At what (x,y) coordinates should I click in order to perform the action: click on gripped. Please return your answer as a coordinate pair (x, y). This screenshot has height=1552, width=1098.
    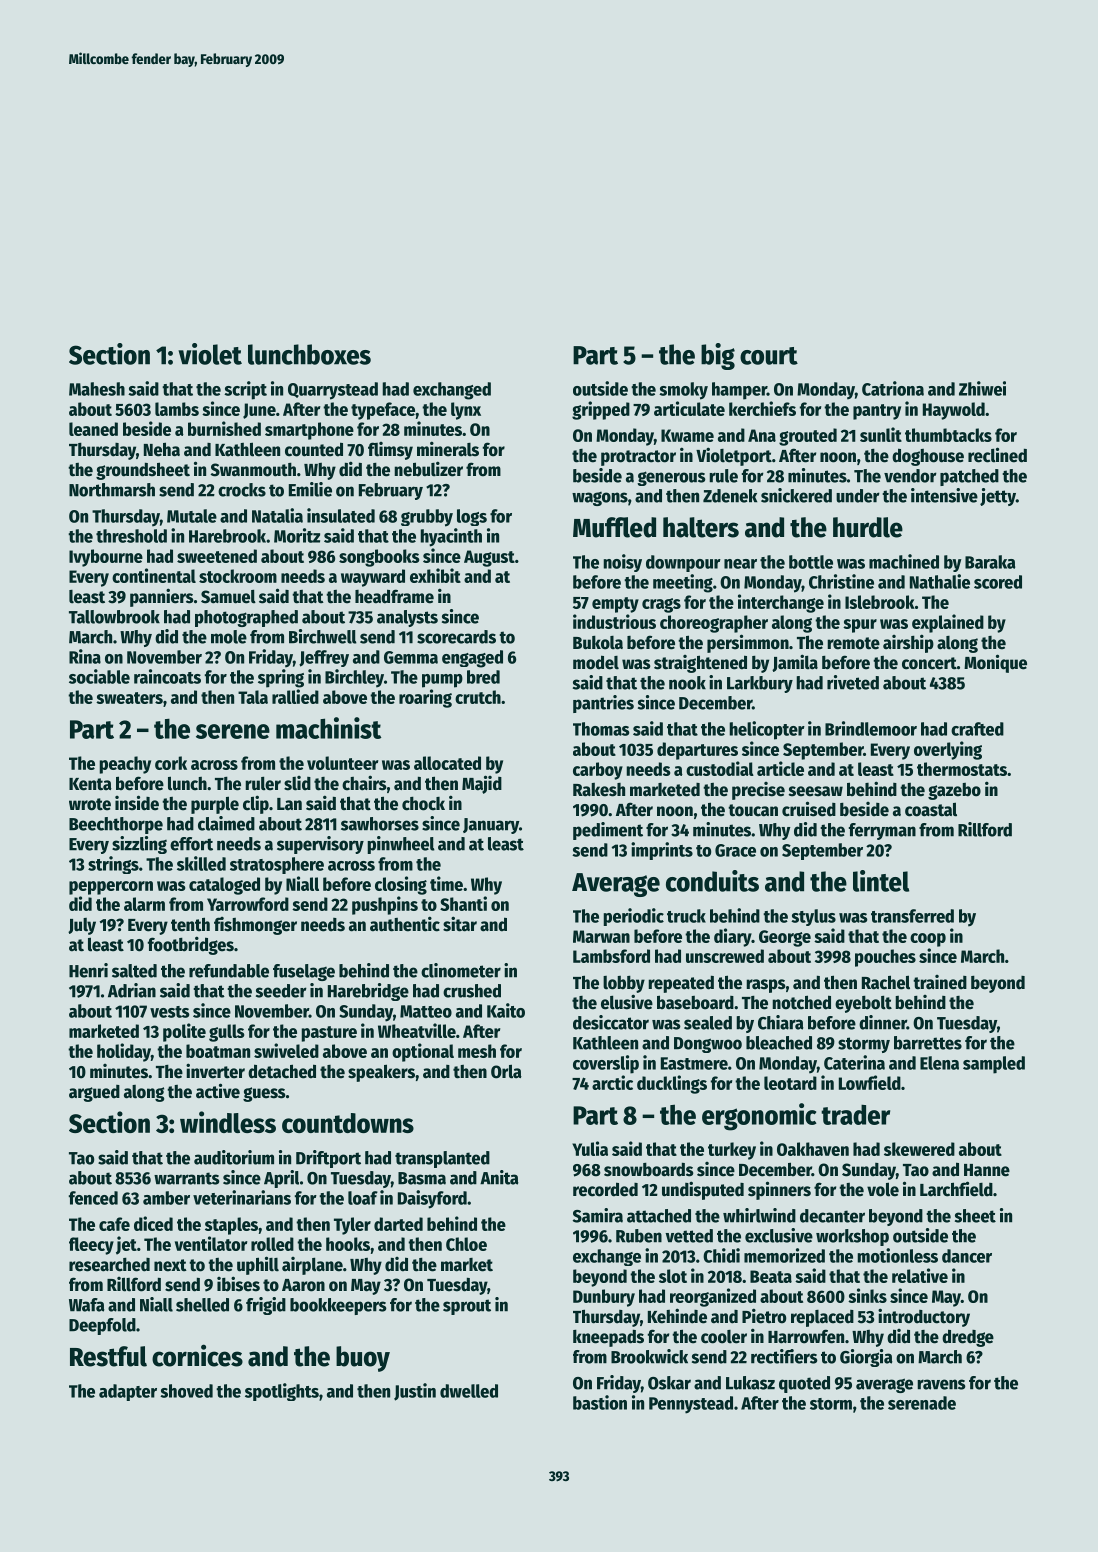
    Looking at the image, I should click on (601, 410).
